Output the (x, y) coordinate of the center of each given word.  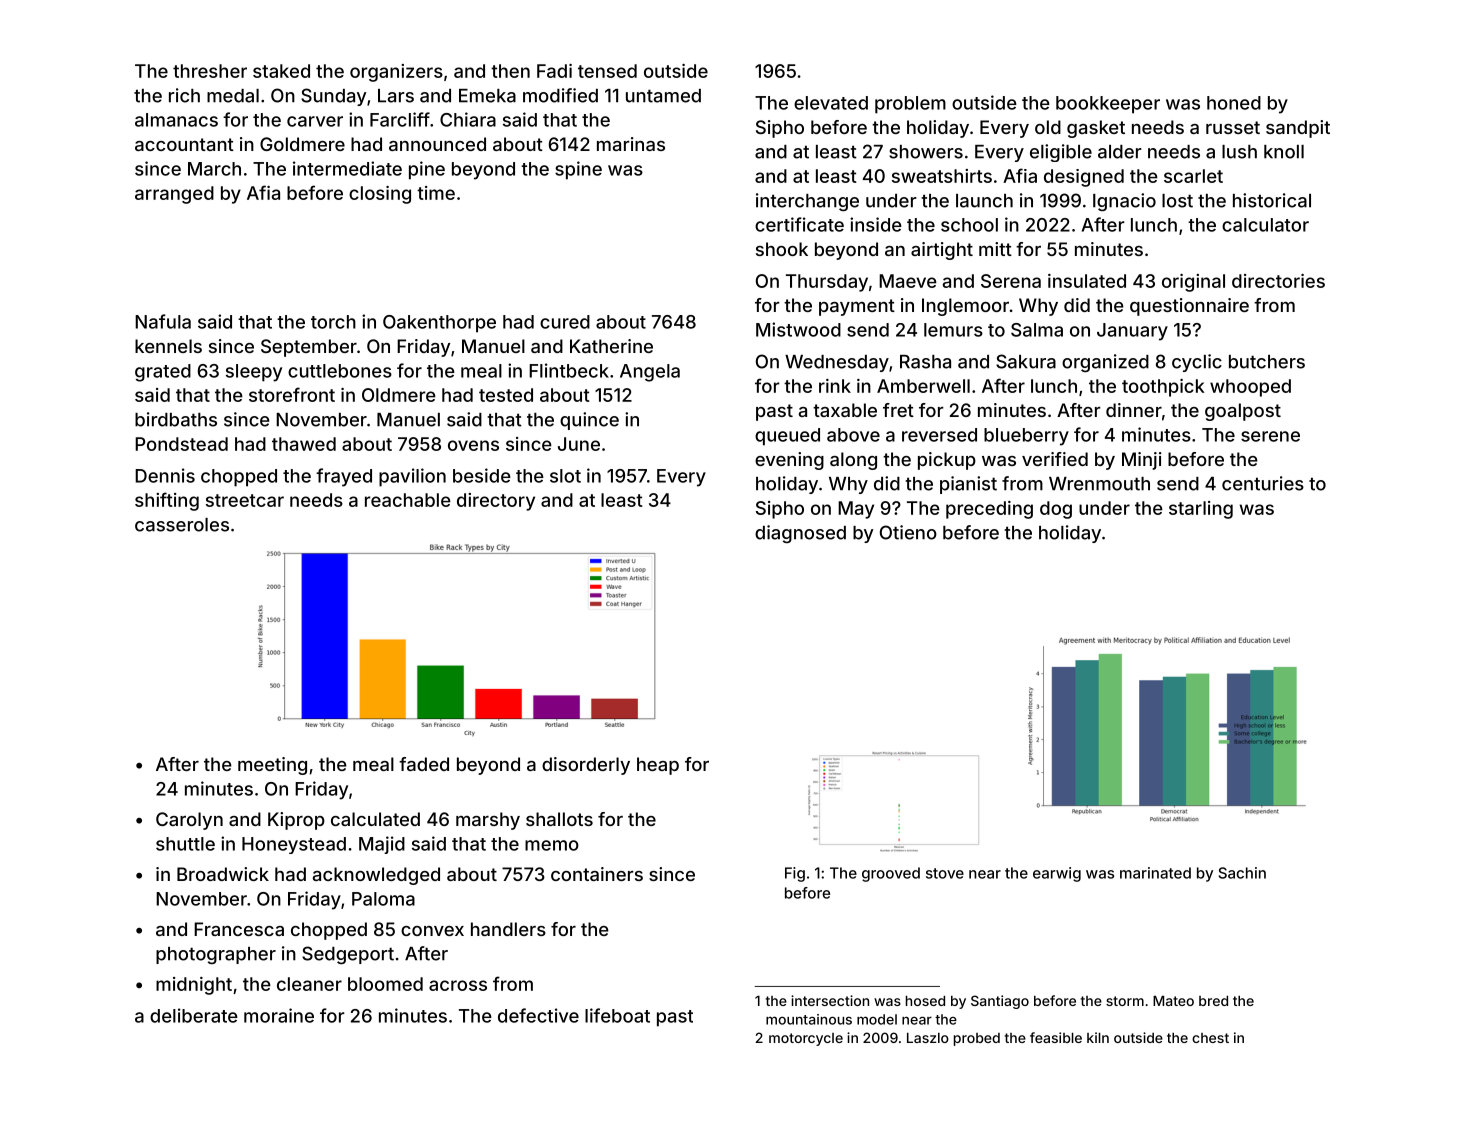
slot (565, 476)
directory (496, 502)
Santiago (1000, 1002)
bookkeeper (1108, 105)
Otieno (908, 532)
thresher (210, 71)
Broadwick (223, 874)
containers (597, 874)
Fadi (554, 71)
